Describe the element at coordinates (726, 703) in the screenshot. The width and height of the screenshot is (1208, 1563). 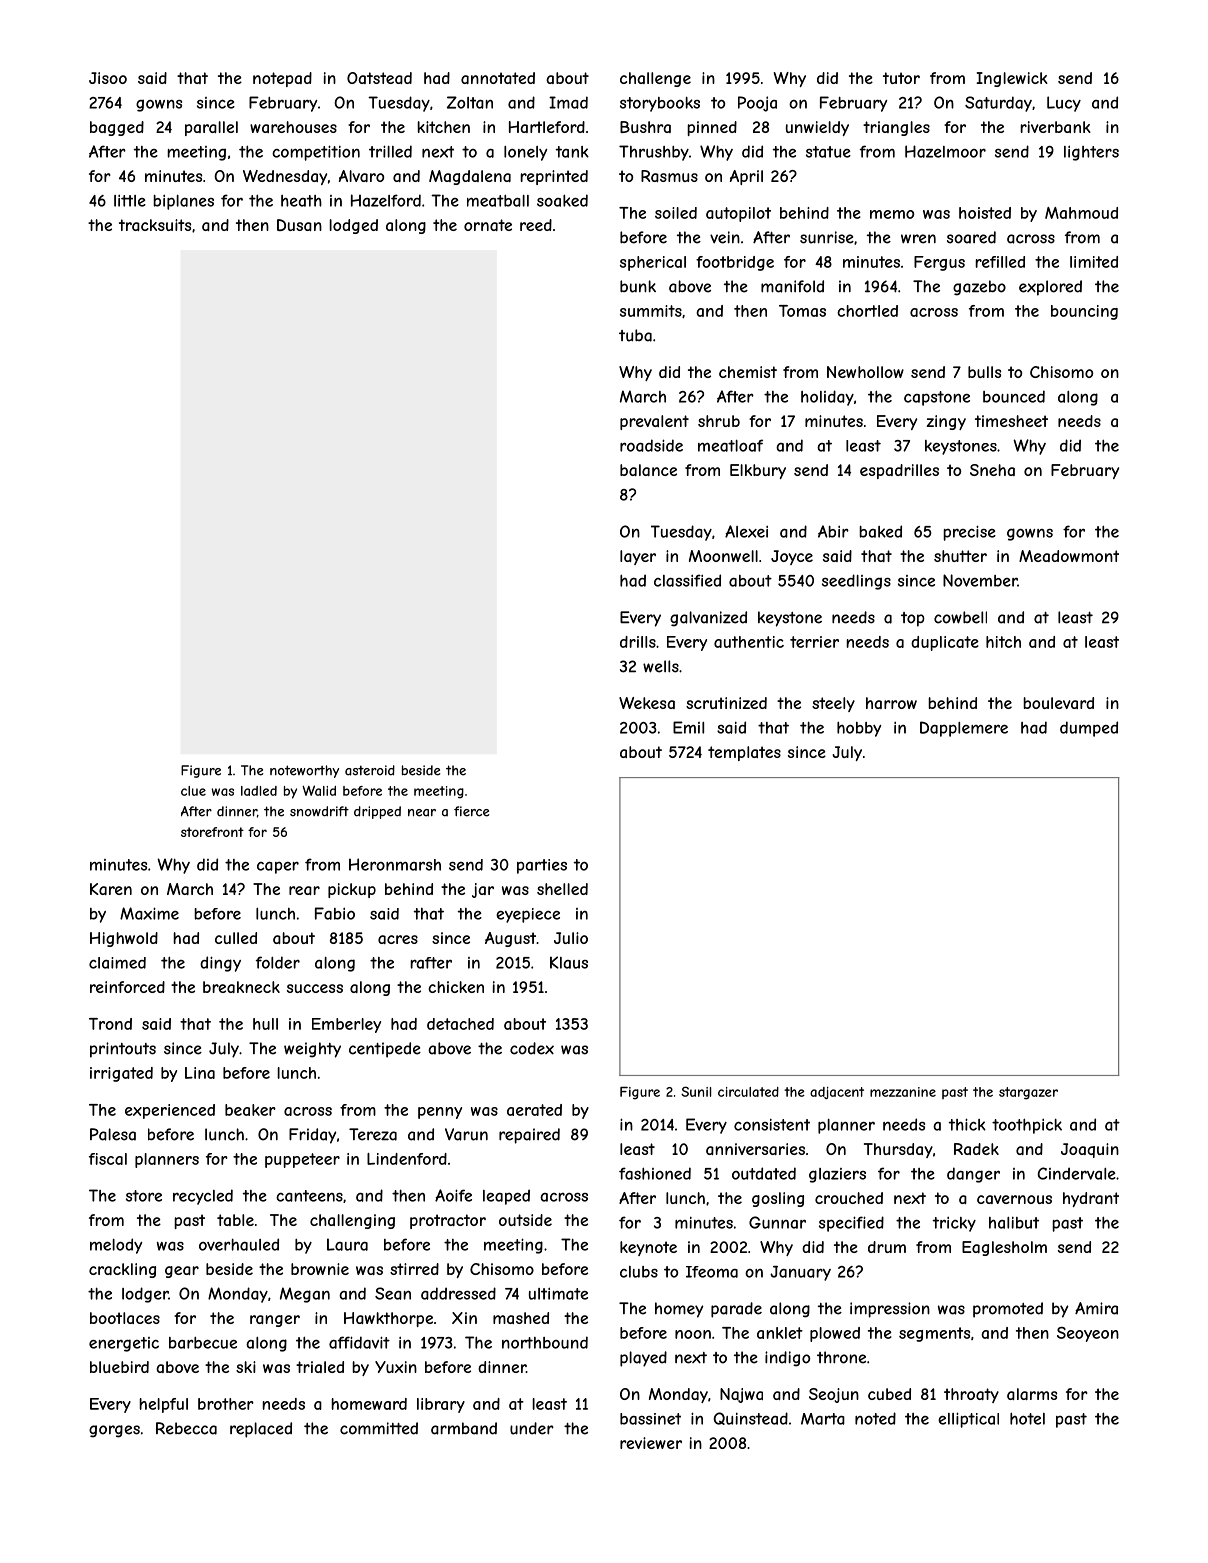
I see `scrutinized` at that location.
